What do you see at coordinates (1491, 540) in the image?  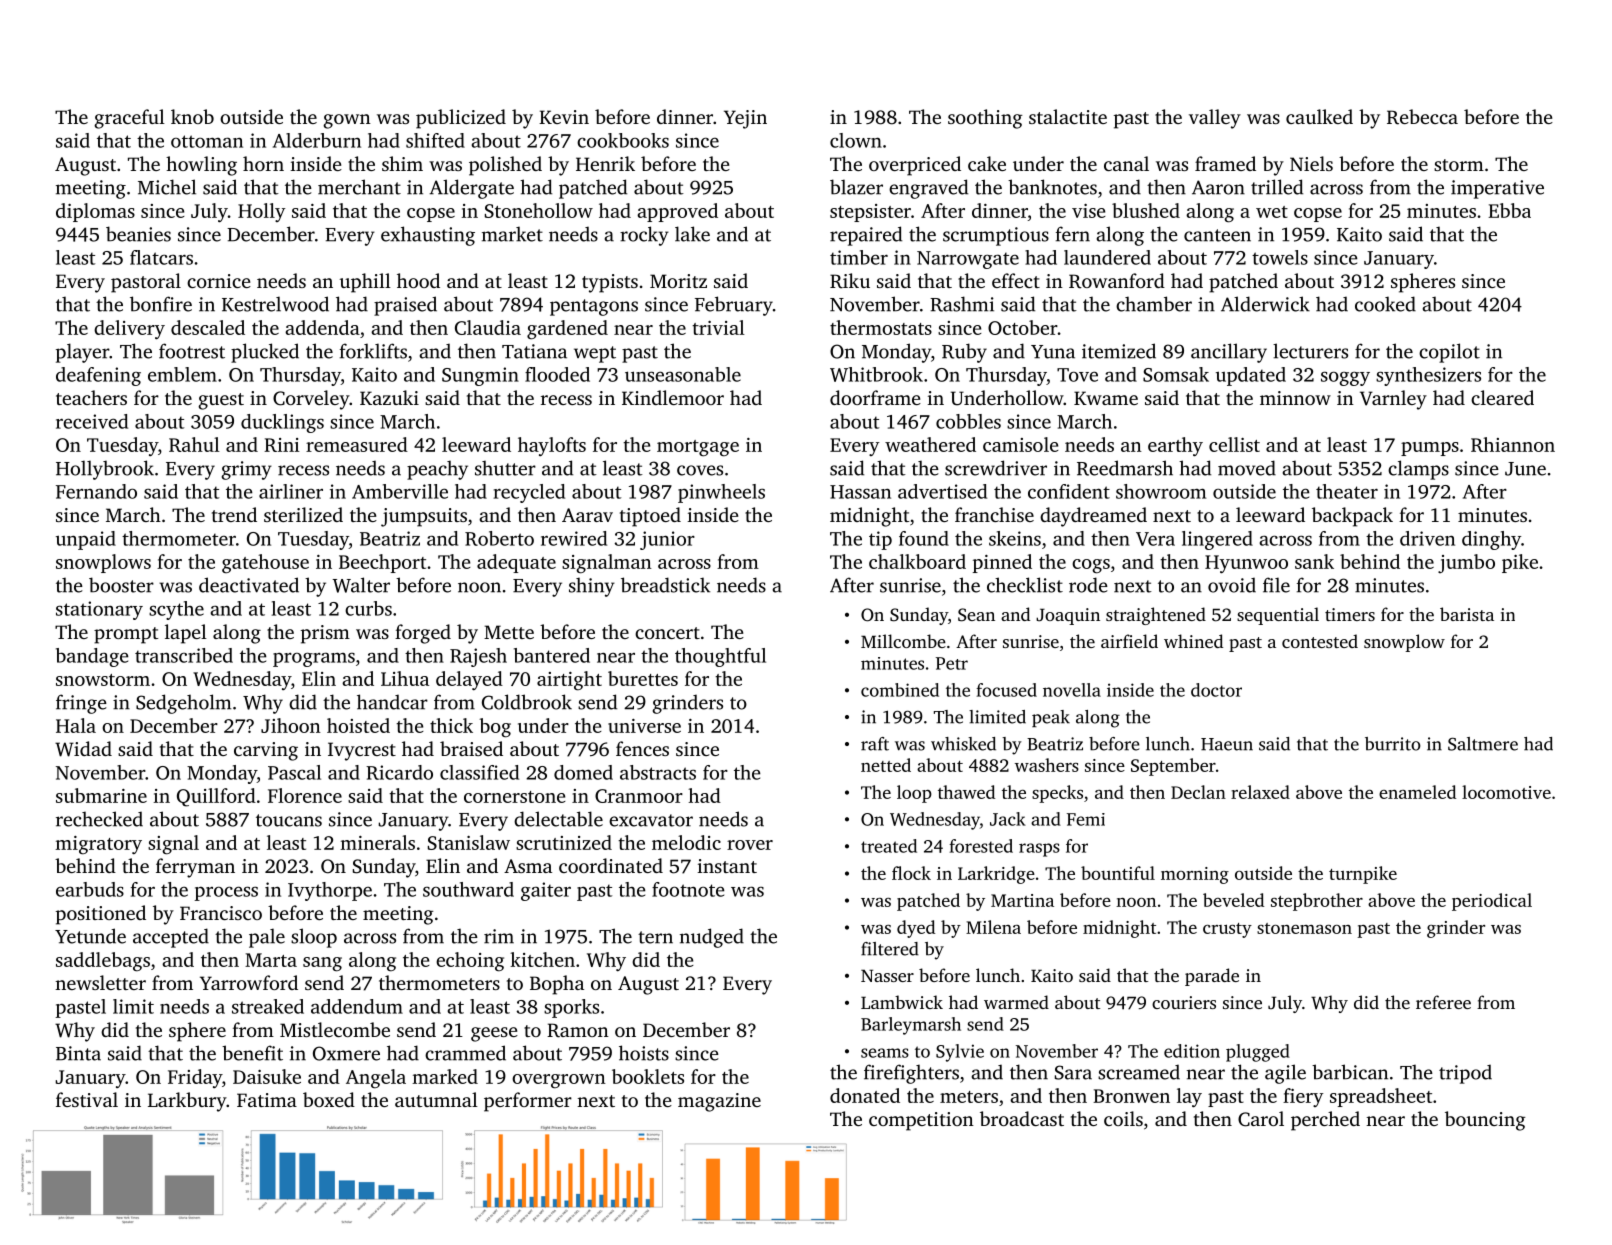 I see `dinghy` at bounding box center [1491, 540].
